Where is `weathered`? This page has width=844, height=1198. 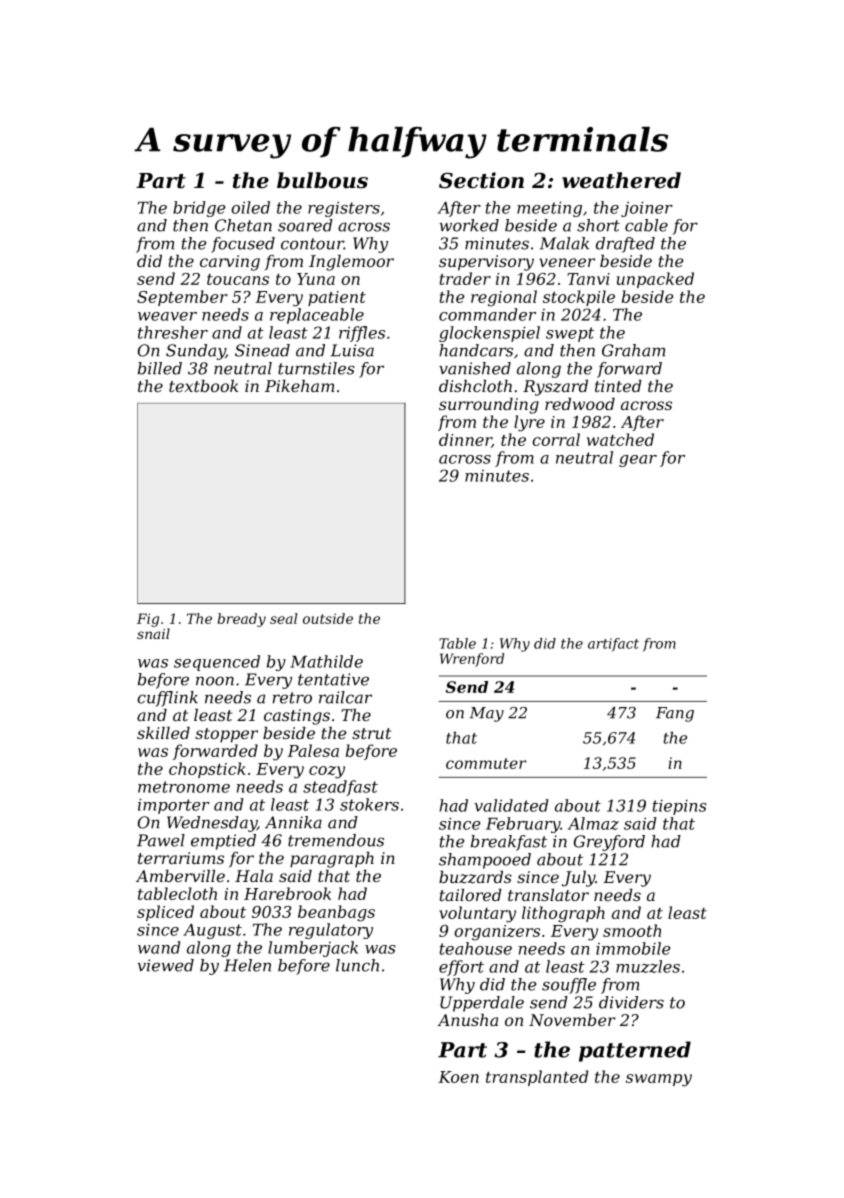 weathered is located at coordinates (621, 180).
